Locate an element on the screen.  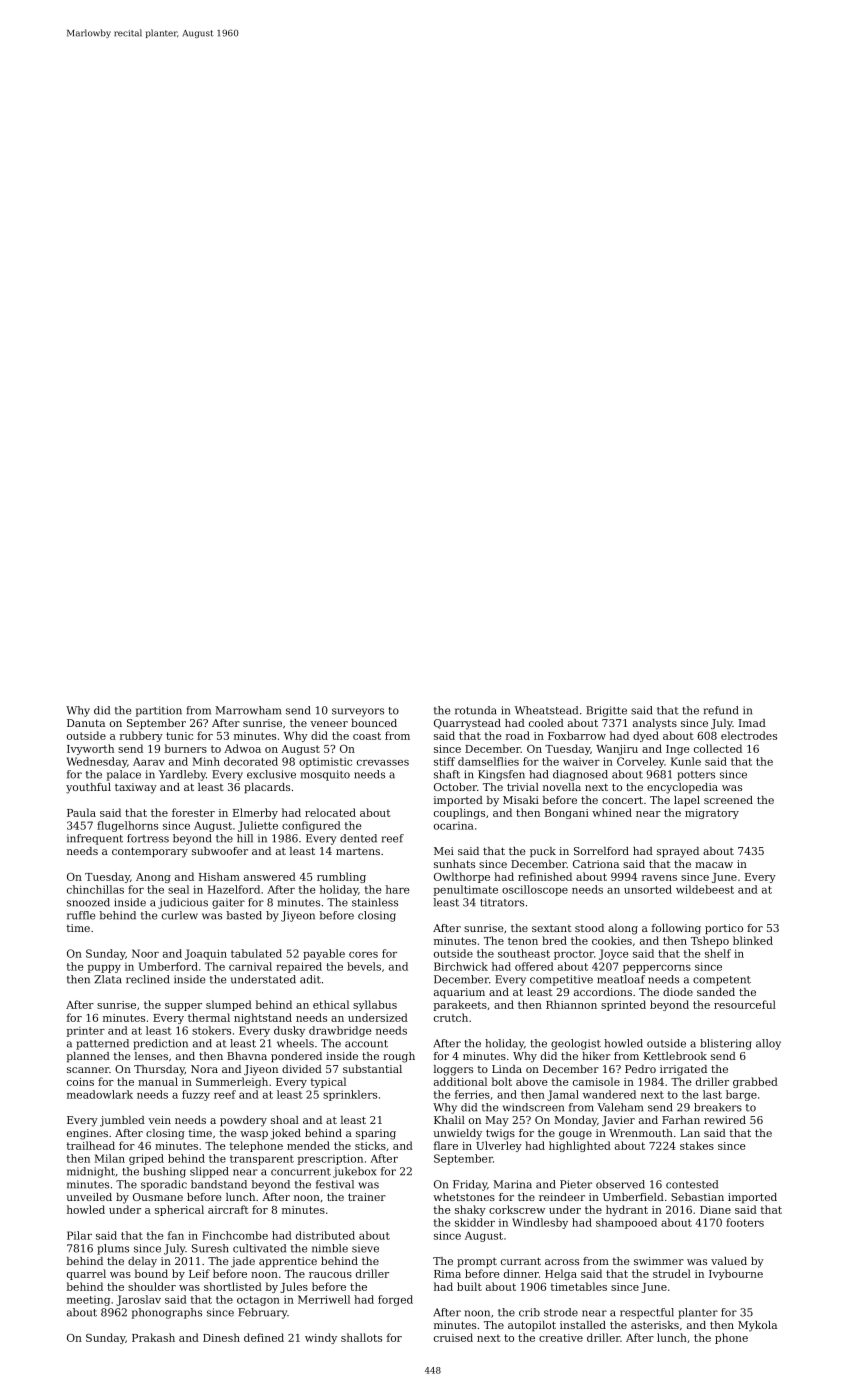
Corveley is located at coordinates (640, 762).
